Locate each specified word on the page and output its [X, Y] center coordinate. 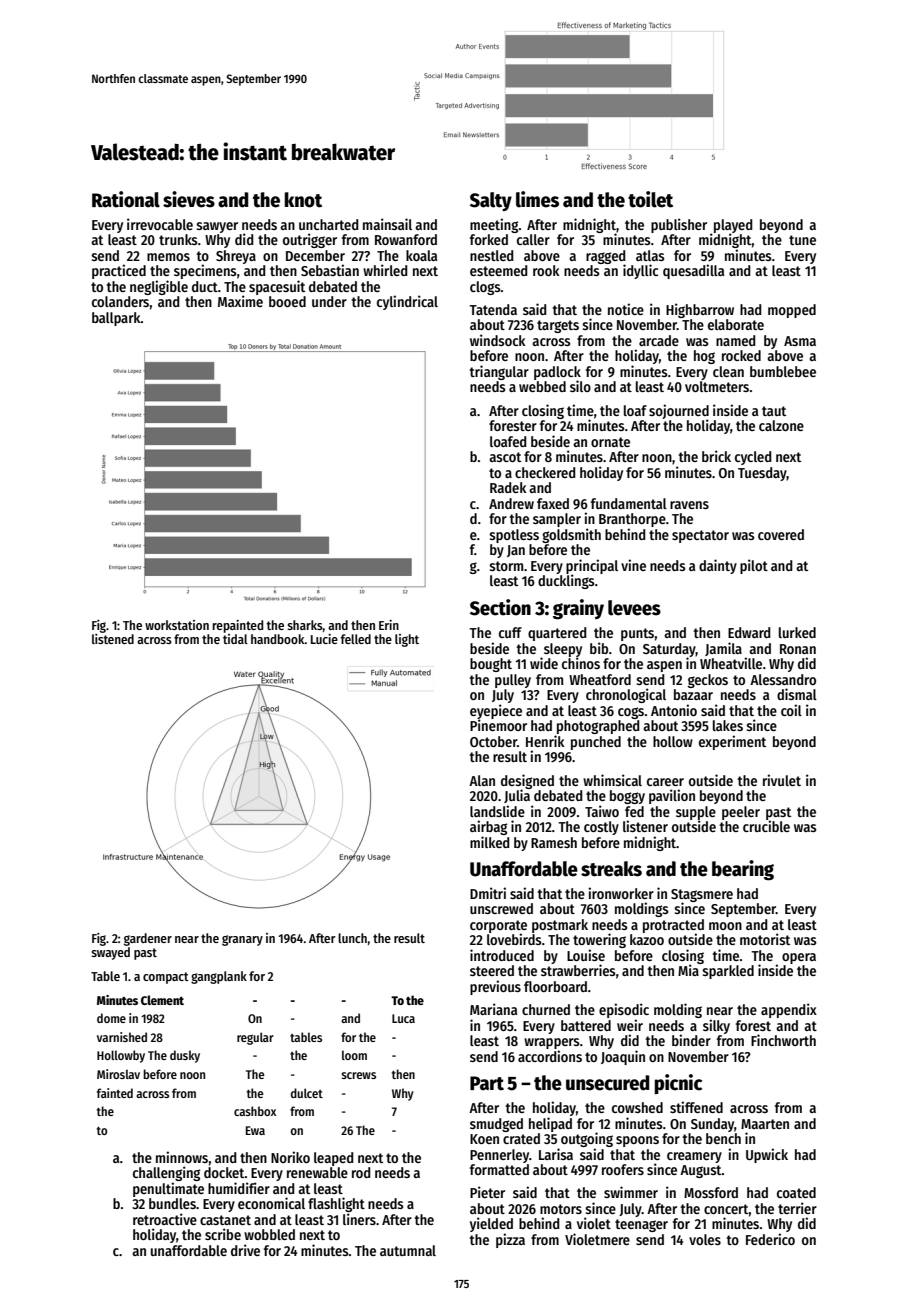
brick [716, 456]
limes [537, 199]
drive [245, 1250]
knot [303, 200]
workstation [177, 625]
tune [802, 240]
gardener [148, 939]
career [665, 782]
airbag [488, 827]
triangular [499, 372]
